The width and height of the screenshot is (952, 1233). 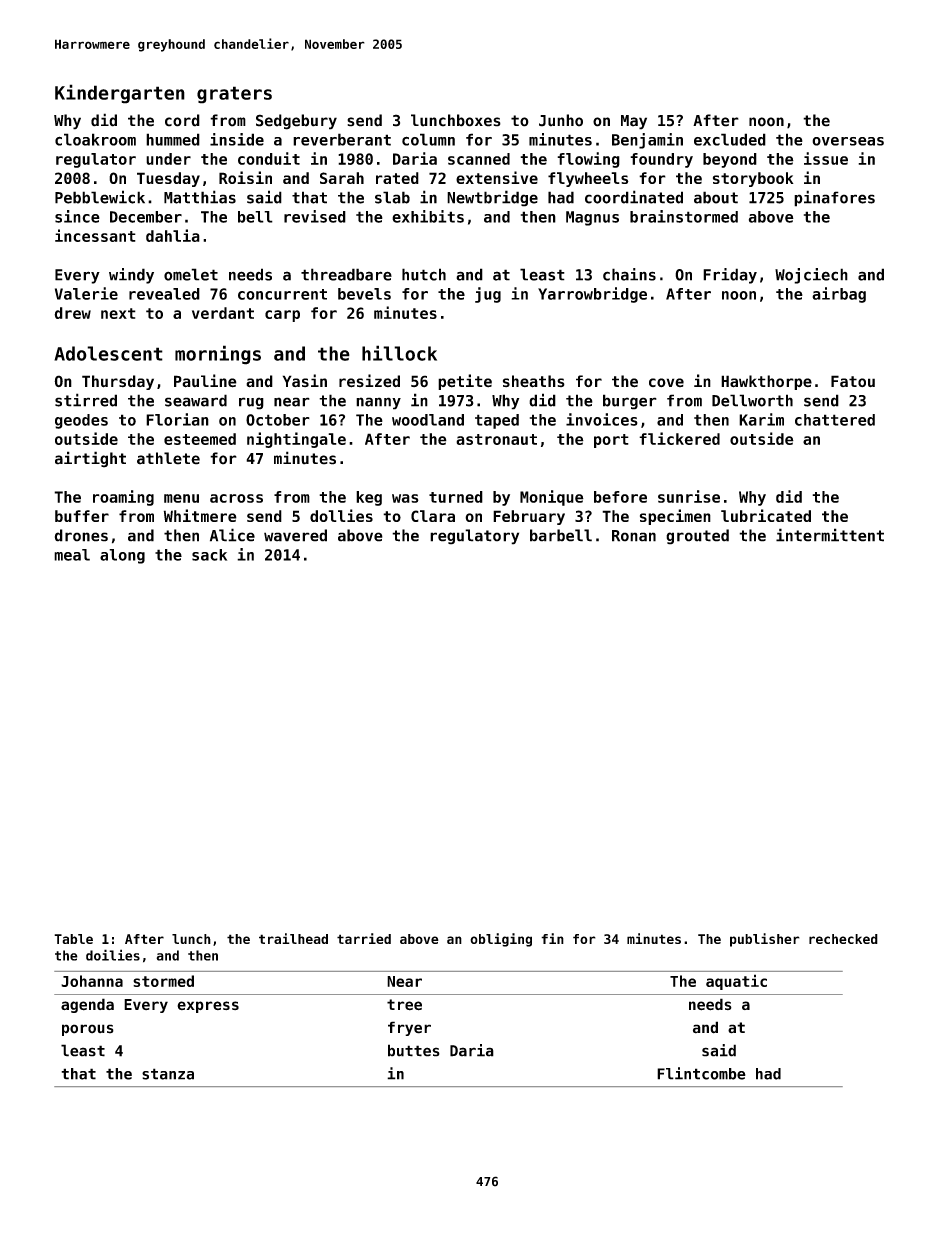 I want to click on trailhead, so click(x=293, y=938).
